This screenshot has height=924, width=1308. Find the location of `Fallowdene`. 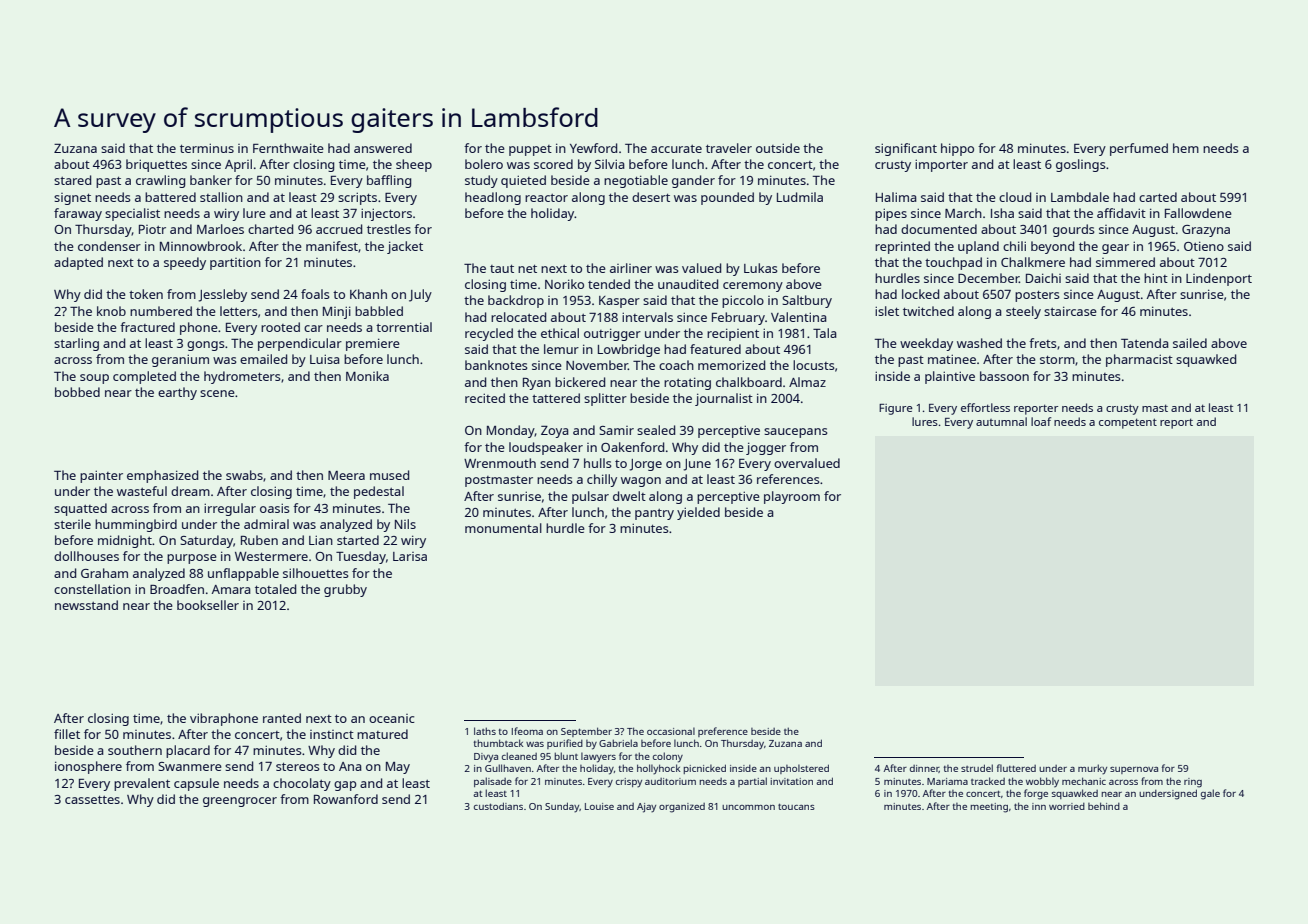

Fallowdene is located at coordinates (1198, 213).
